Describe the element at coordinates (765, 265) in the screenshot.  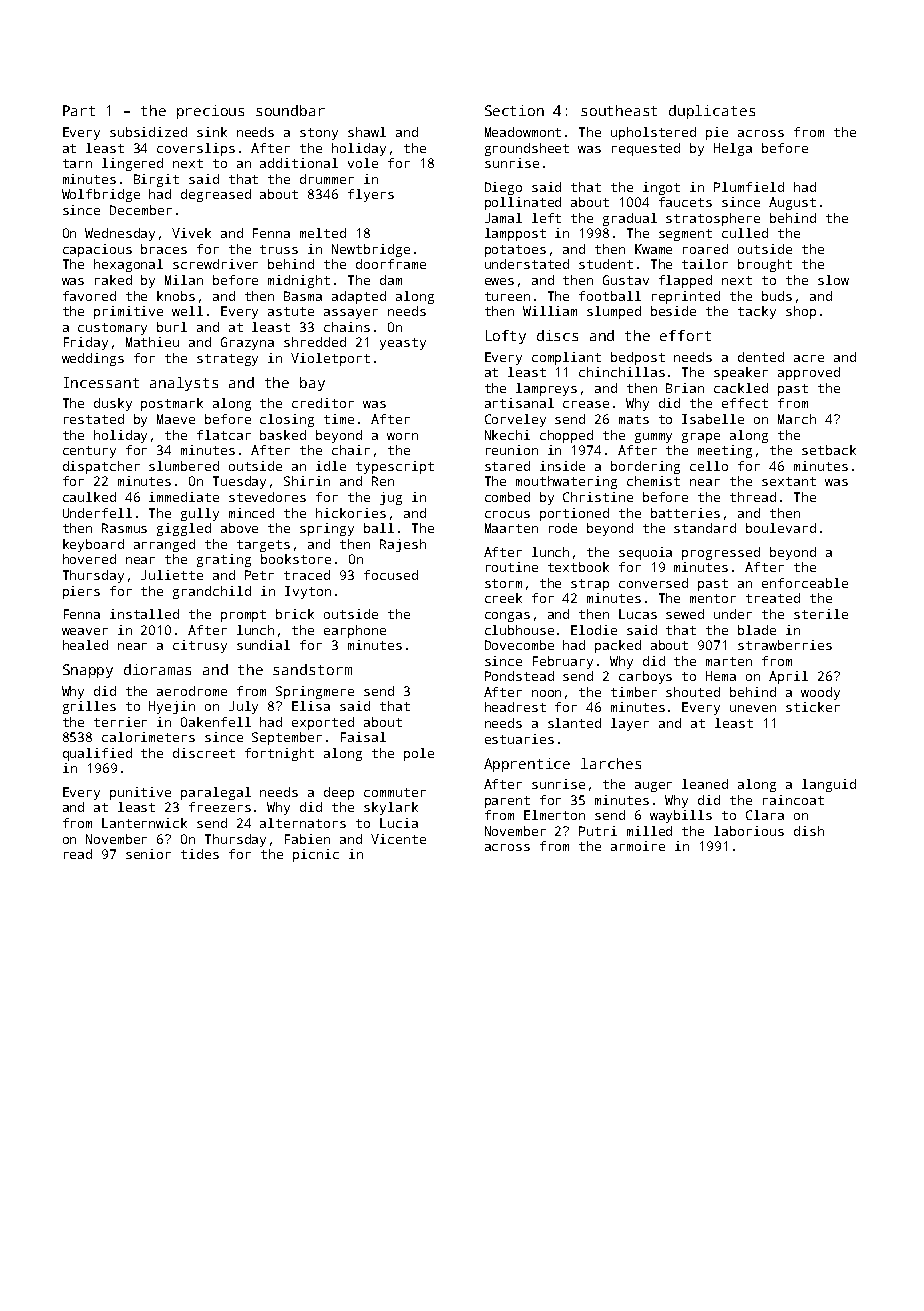
I see `brought` at that location.
